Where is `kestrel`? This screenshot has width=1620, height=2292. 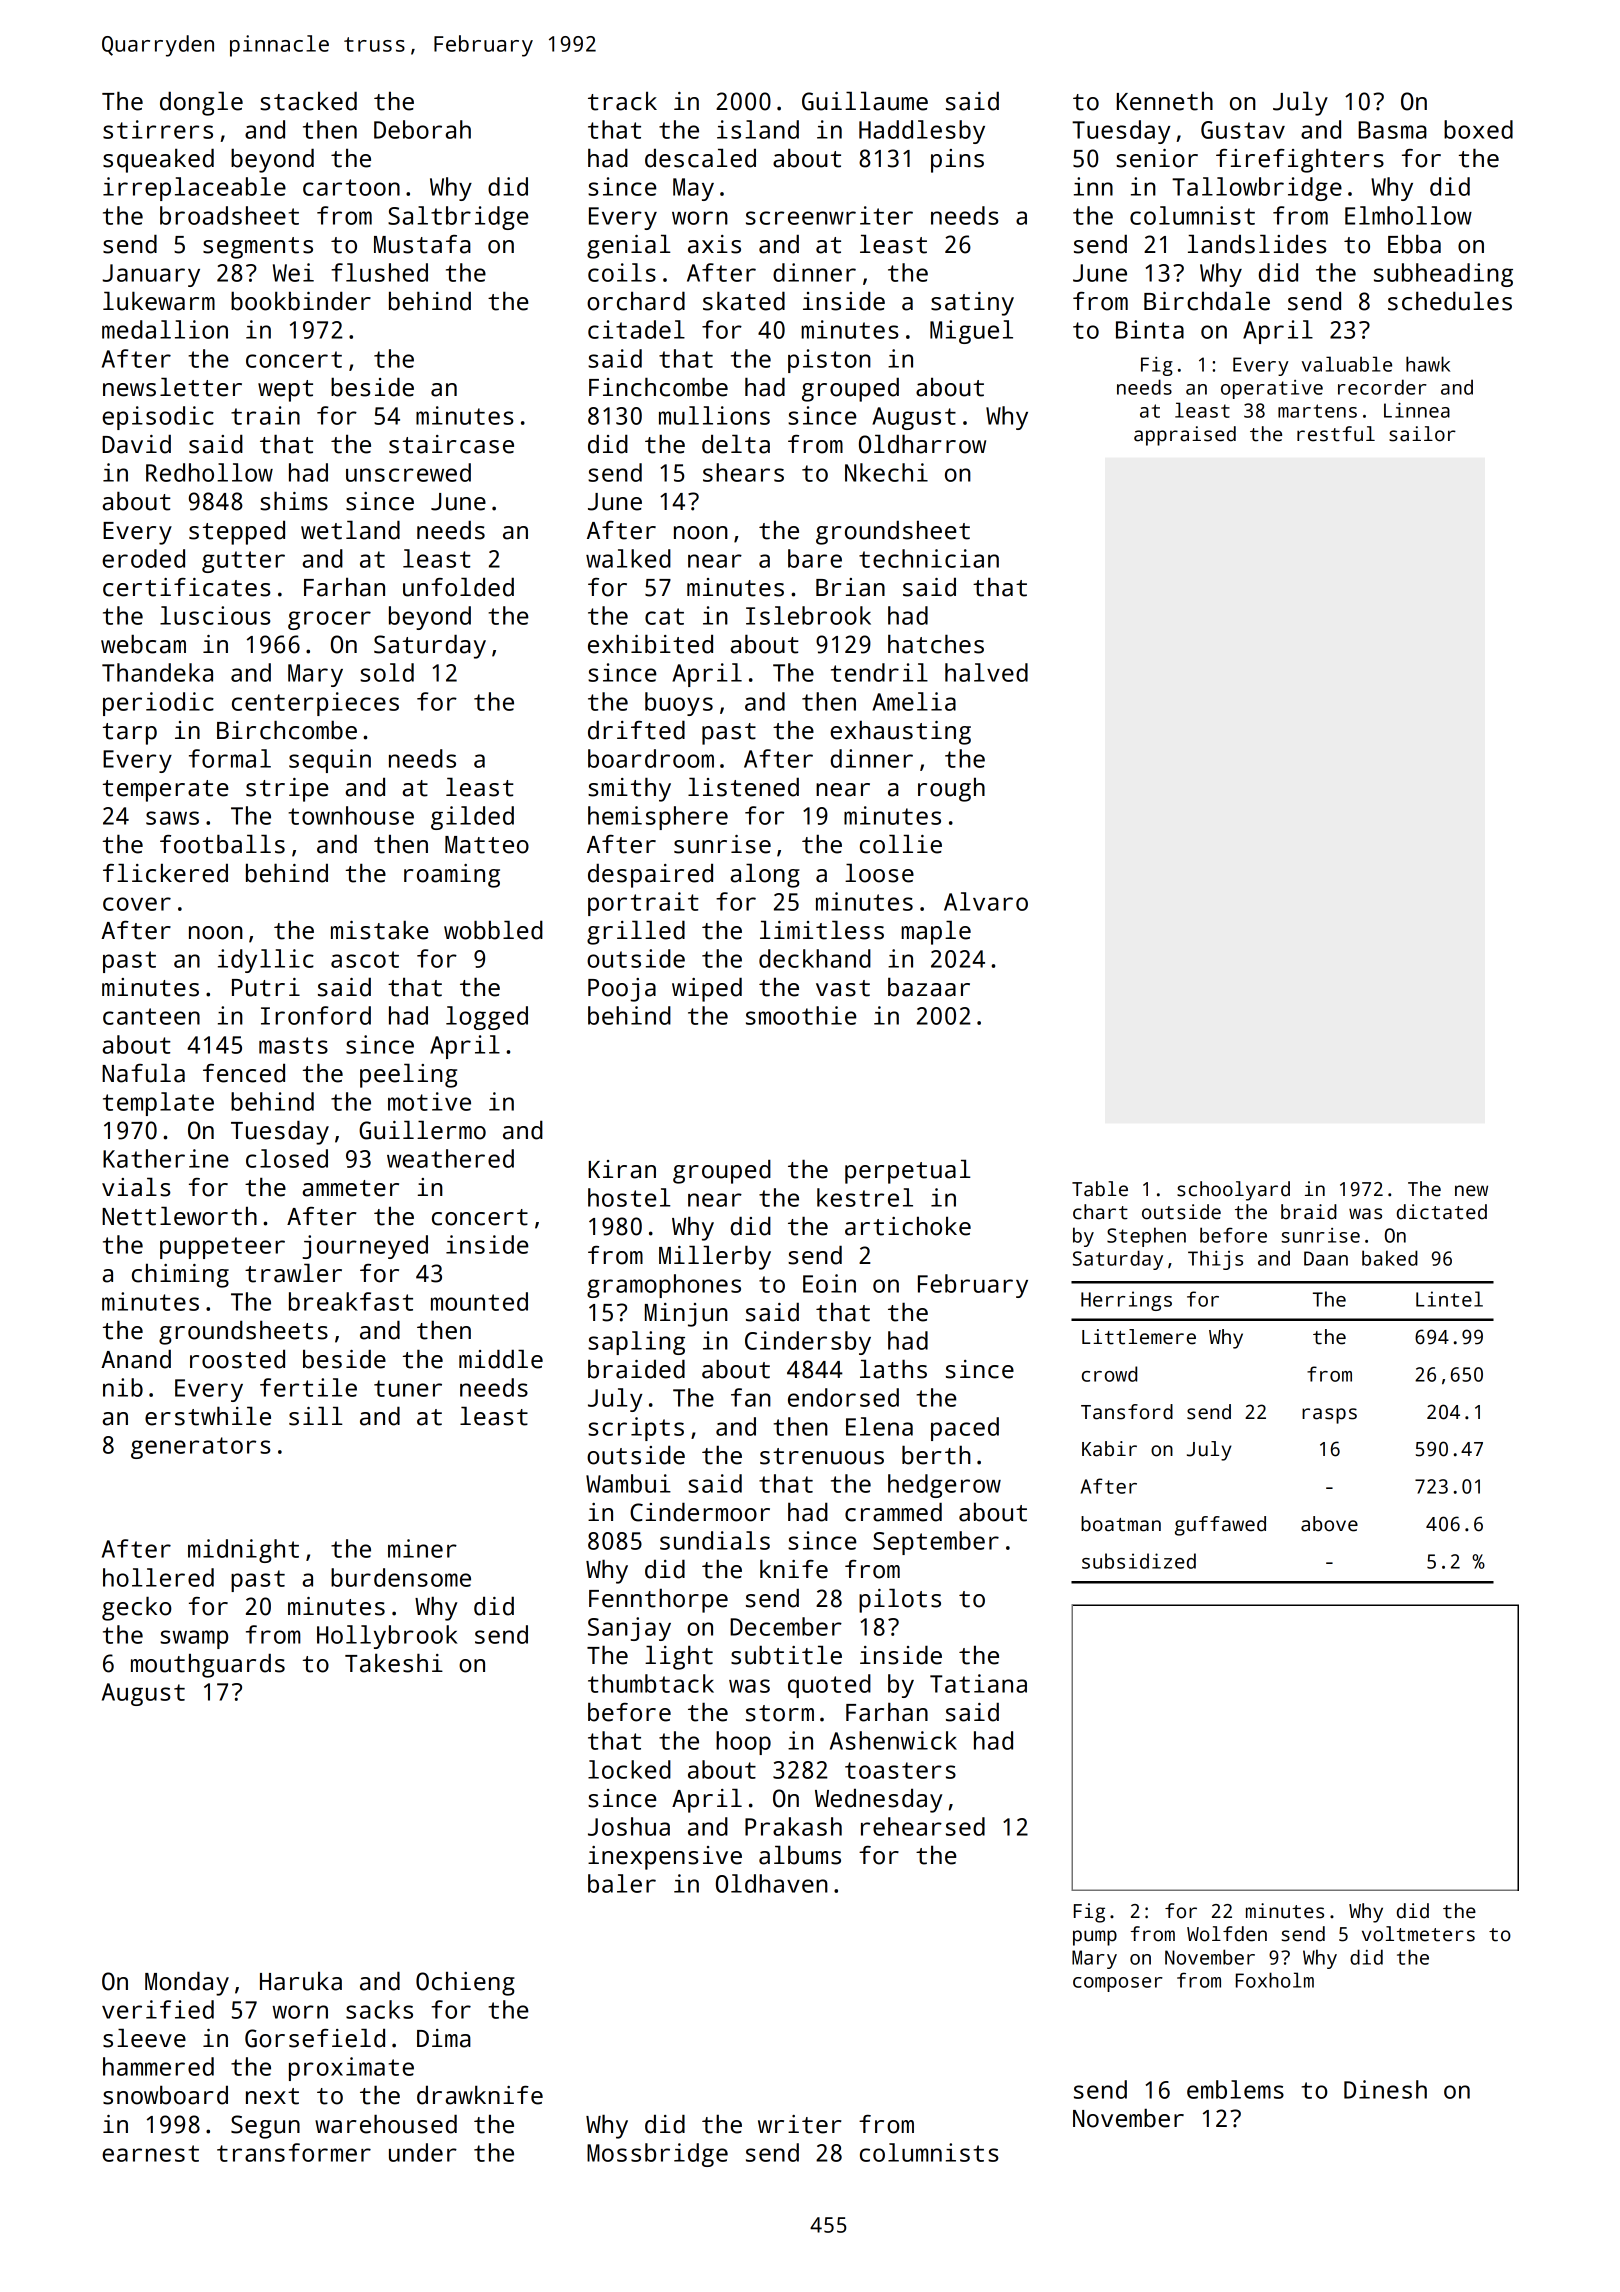
kestrel is located at coordinates (865, 1197).
